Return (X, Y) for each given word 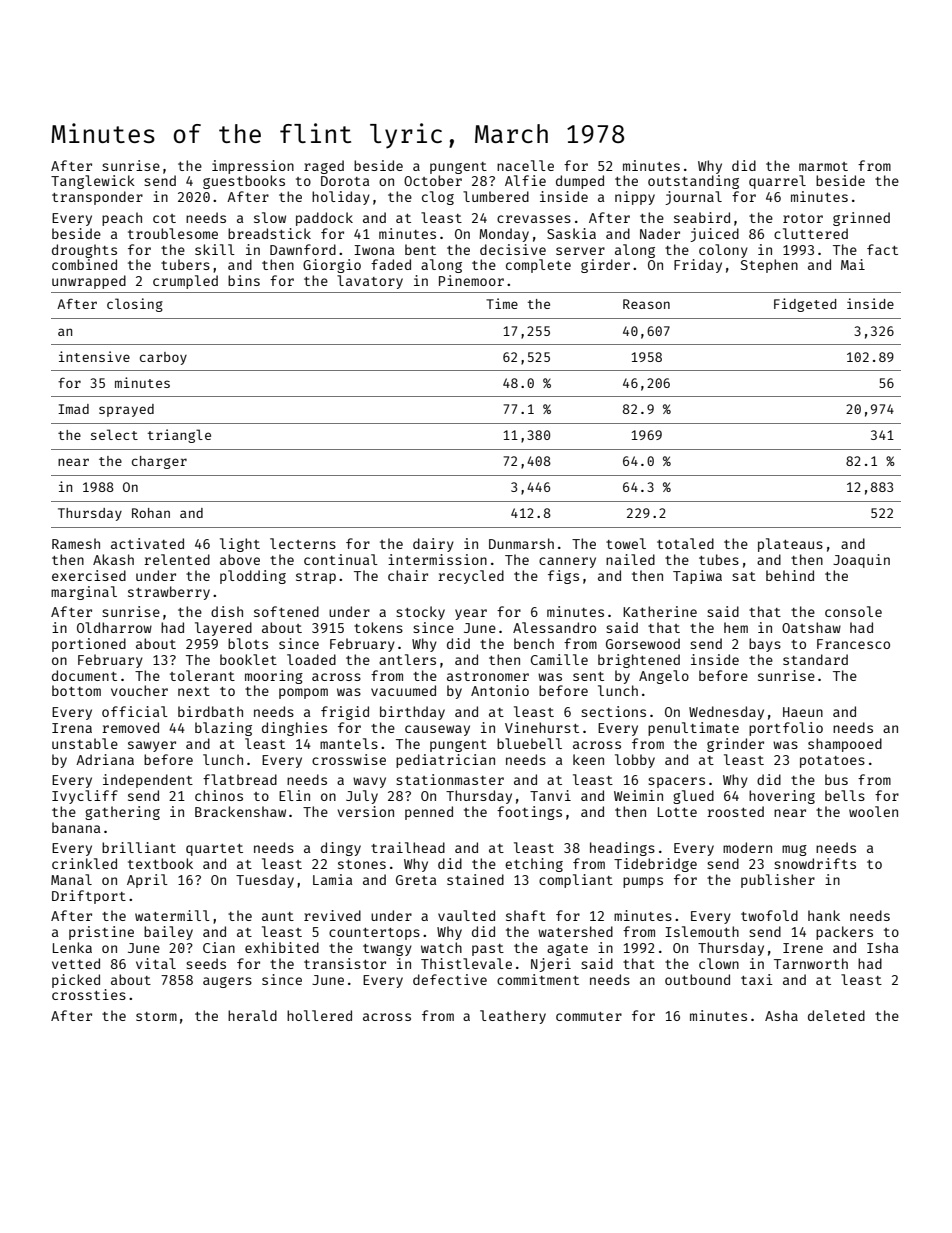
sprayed (126, 410)
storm (156, 1016)
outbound (697, 979)
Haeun (803, 712)
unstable (85, 743)
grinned (861, 219)
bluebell (529, 743)
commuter (589, 1016)
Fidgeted (805, 305)
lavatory (370, 282)
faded (391, 264)
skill (215, 249)
